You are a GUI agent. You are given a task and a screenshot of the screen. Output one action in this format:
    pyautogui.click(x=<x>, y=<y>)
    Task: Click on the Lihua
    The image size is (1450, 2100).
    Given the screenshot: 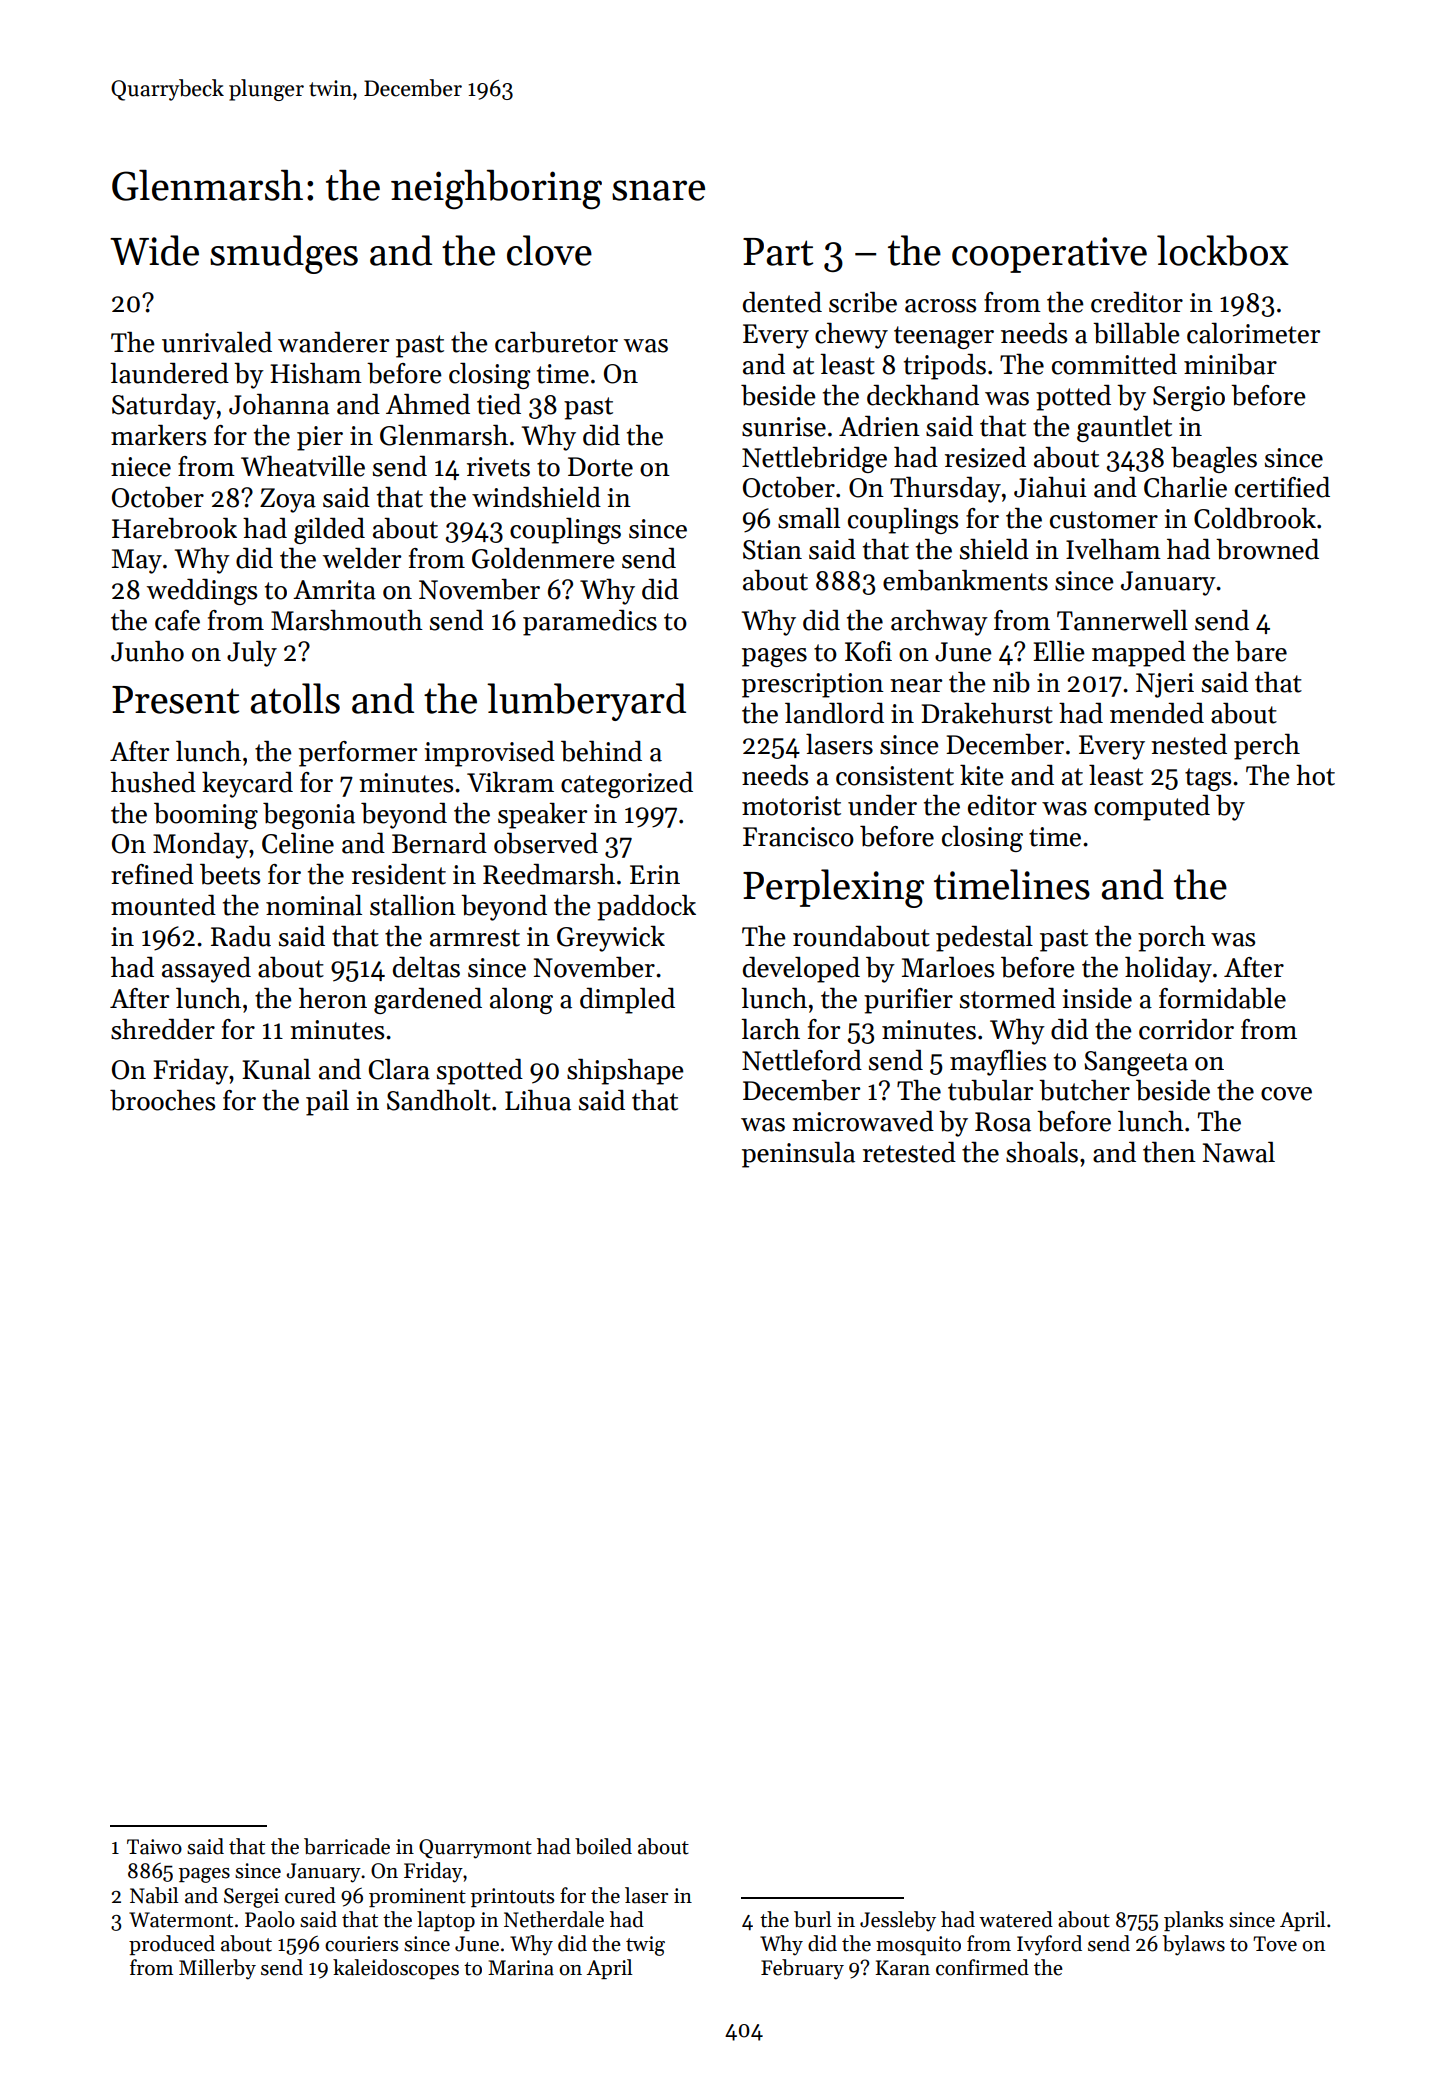 What is the action you would take?
    pyautogui.click(x=538, y=1100)
